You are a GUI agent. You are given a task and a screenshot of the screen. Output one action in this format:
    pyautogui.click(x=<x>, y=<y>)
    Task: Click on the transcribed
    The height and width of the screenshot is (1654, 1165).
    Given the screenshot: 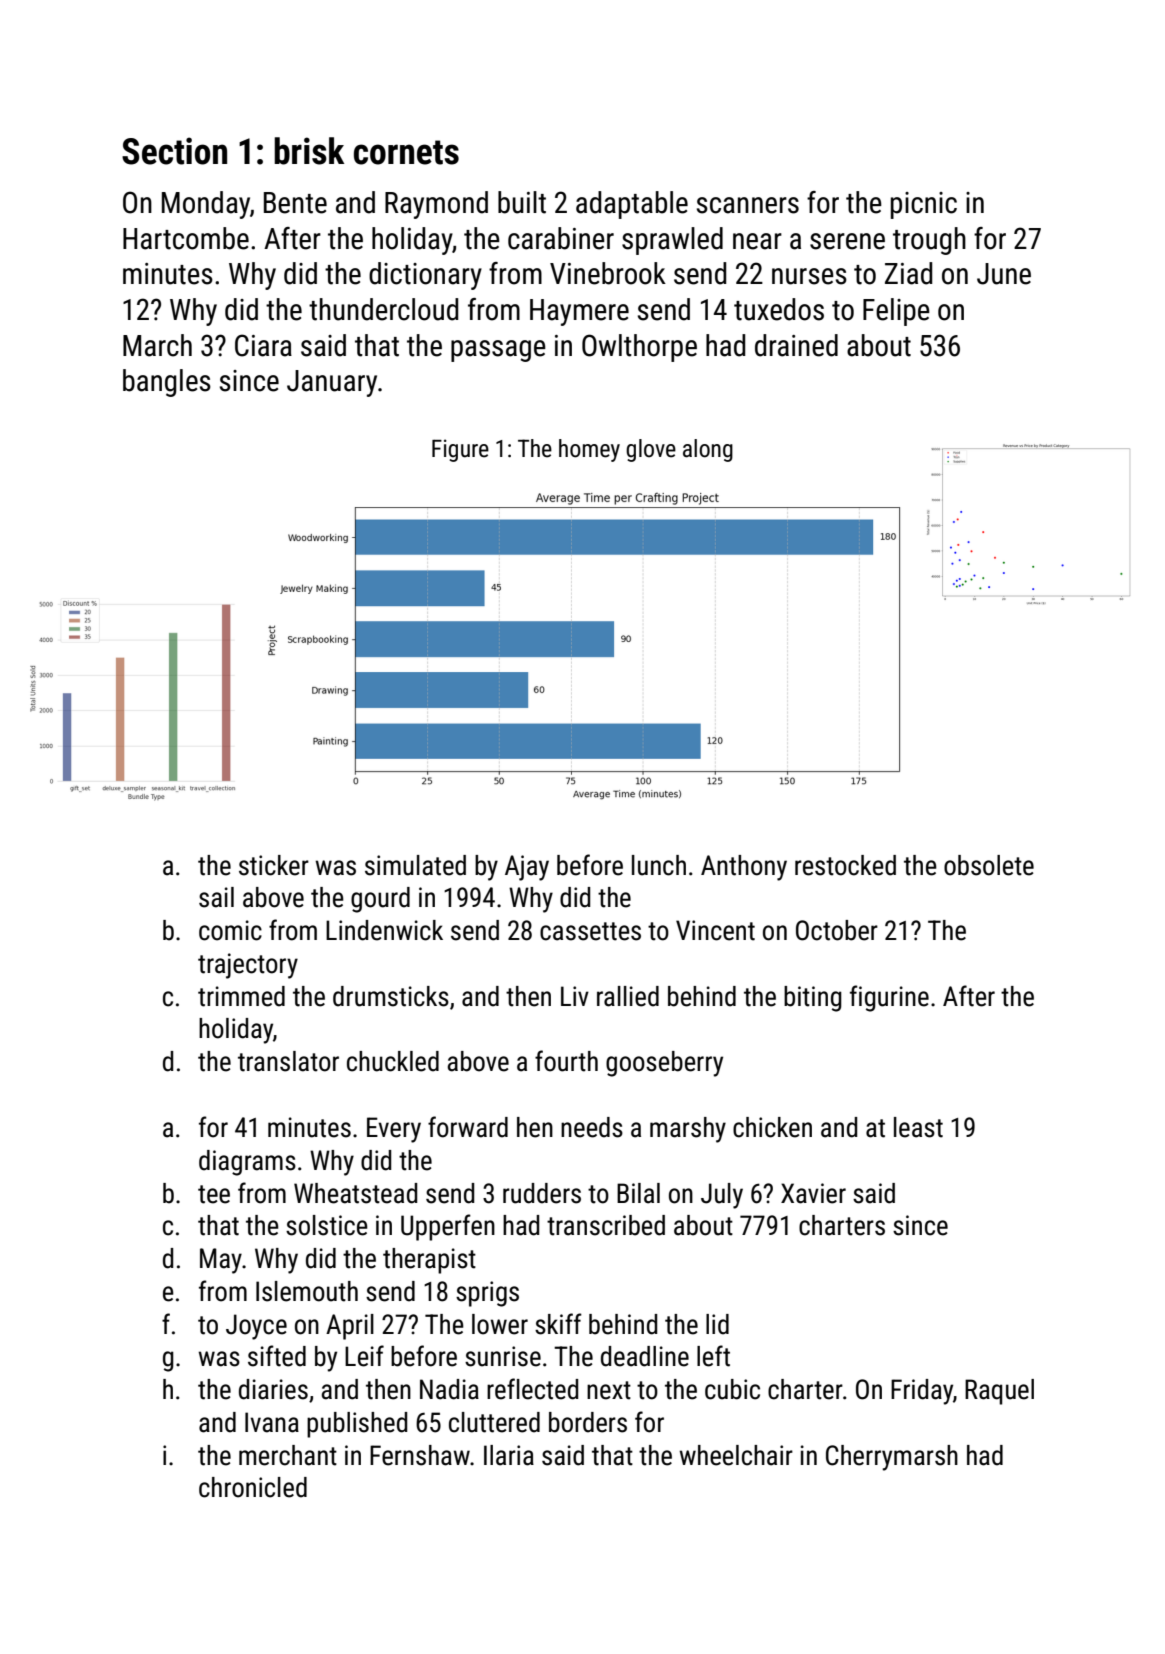 What is the action you would take?
    pyautogui.click(x=606, y=1225)
